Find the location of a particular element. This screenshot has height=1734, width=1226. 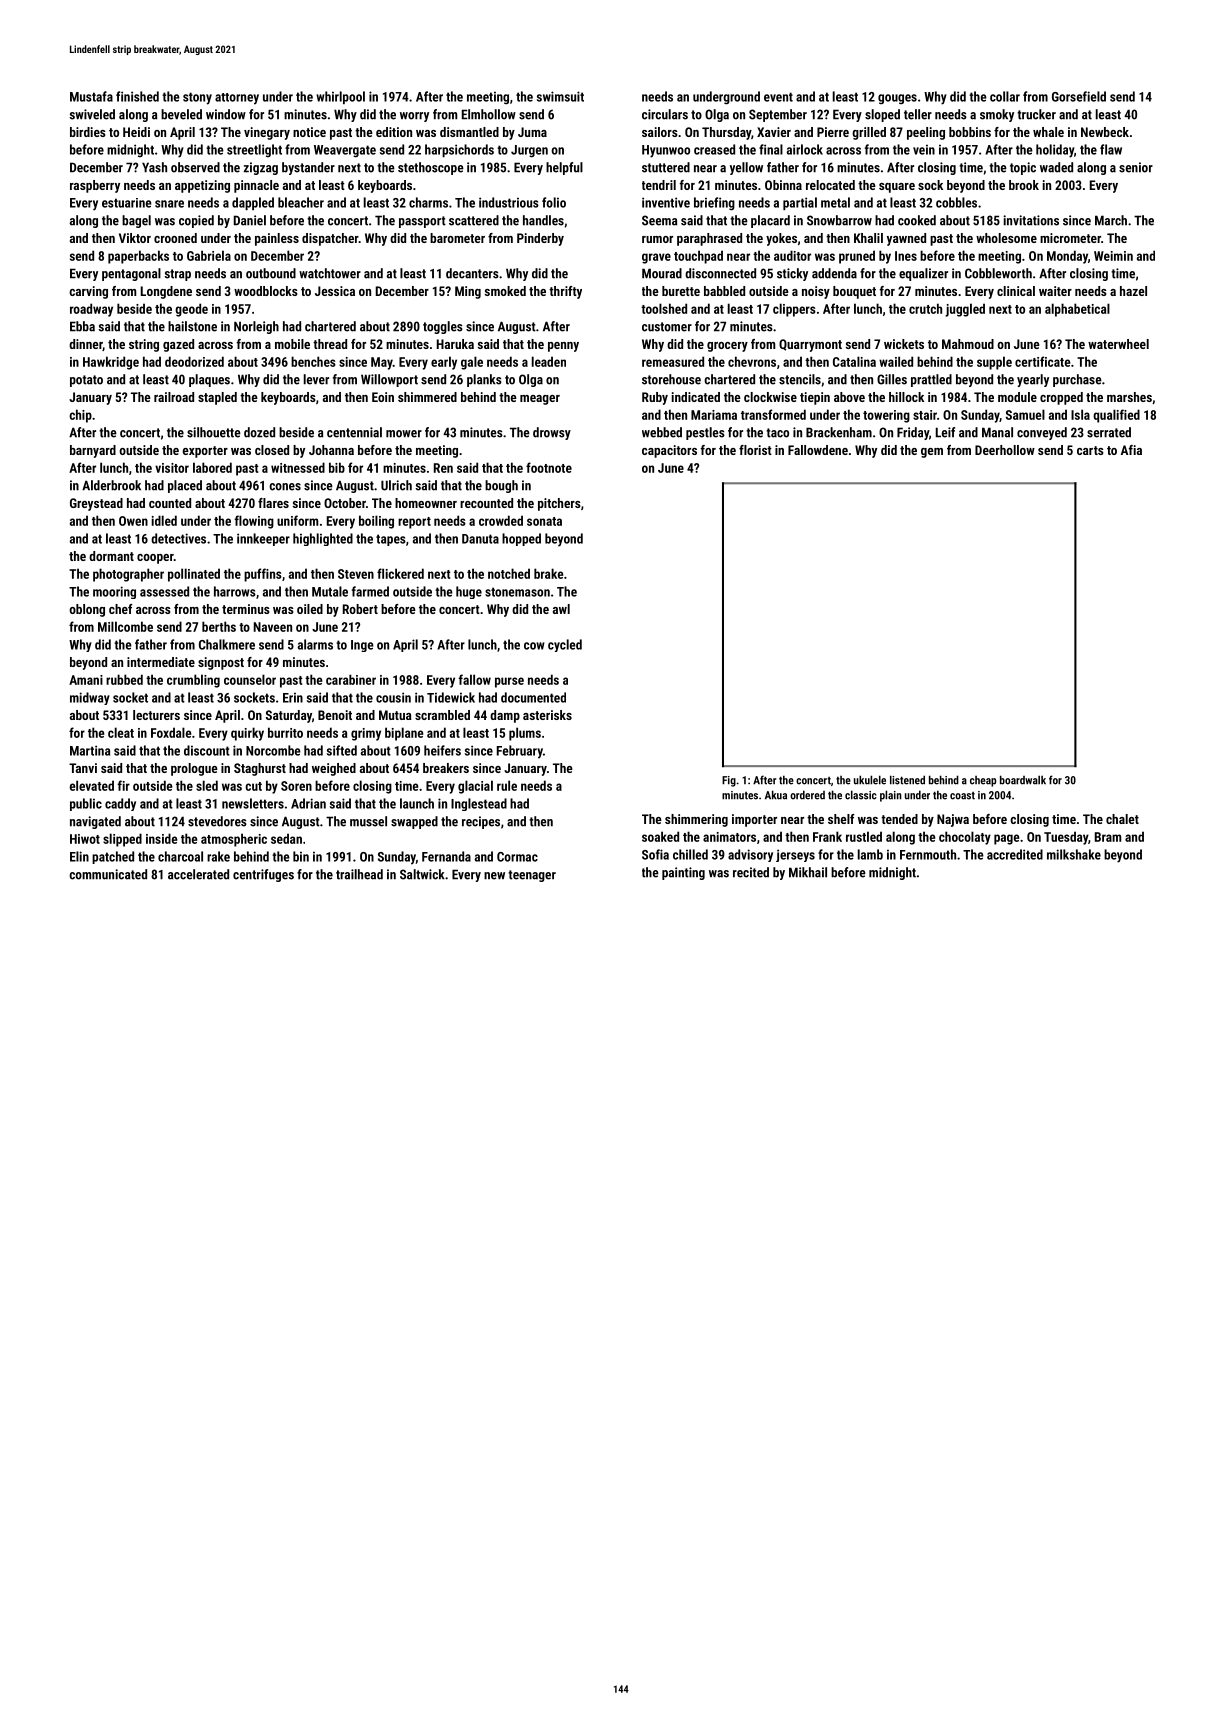

swimsuit is located at coordinates (560, 96).
